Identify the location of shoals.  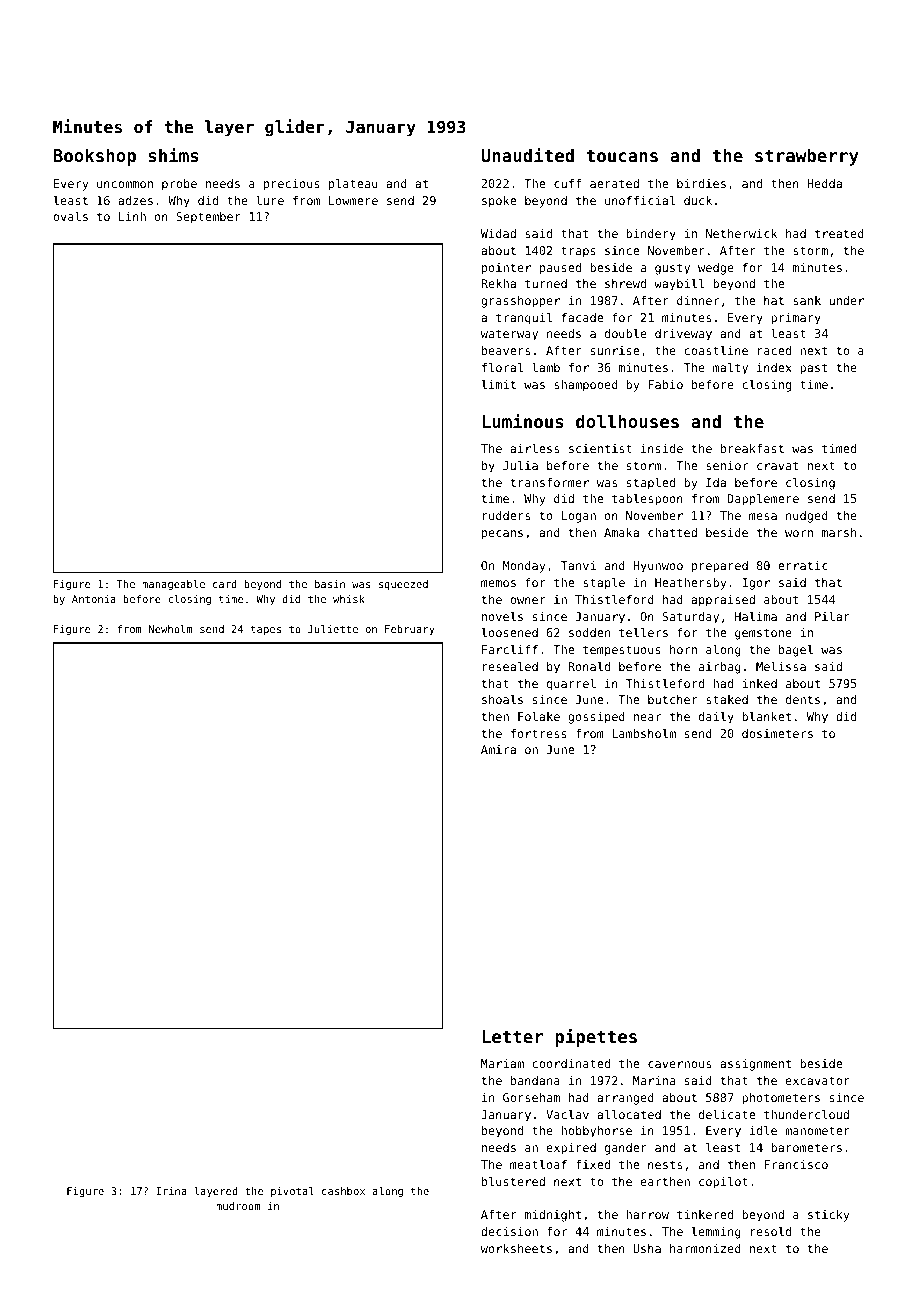
(502, 699).
